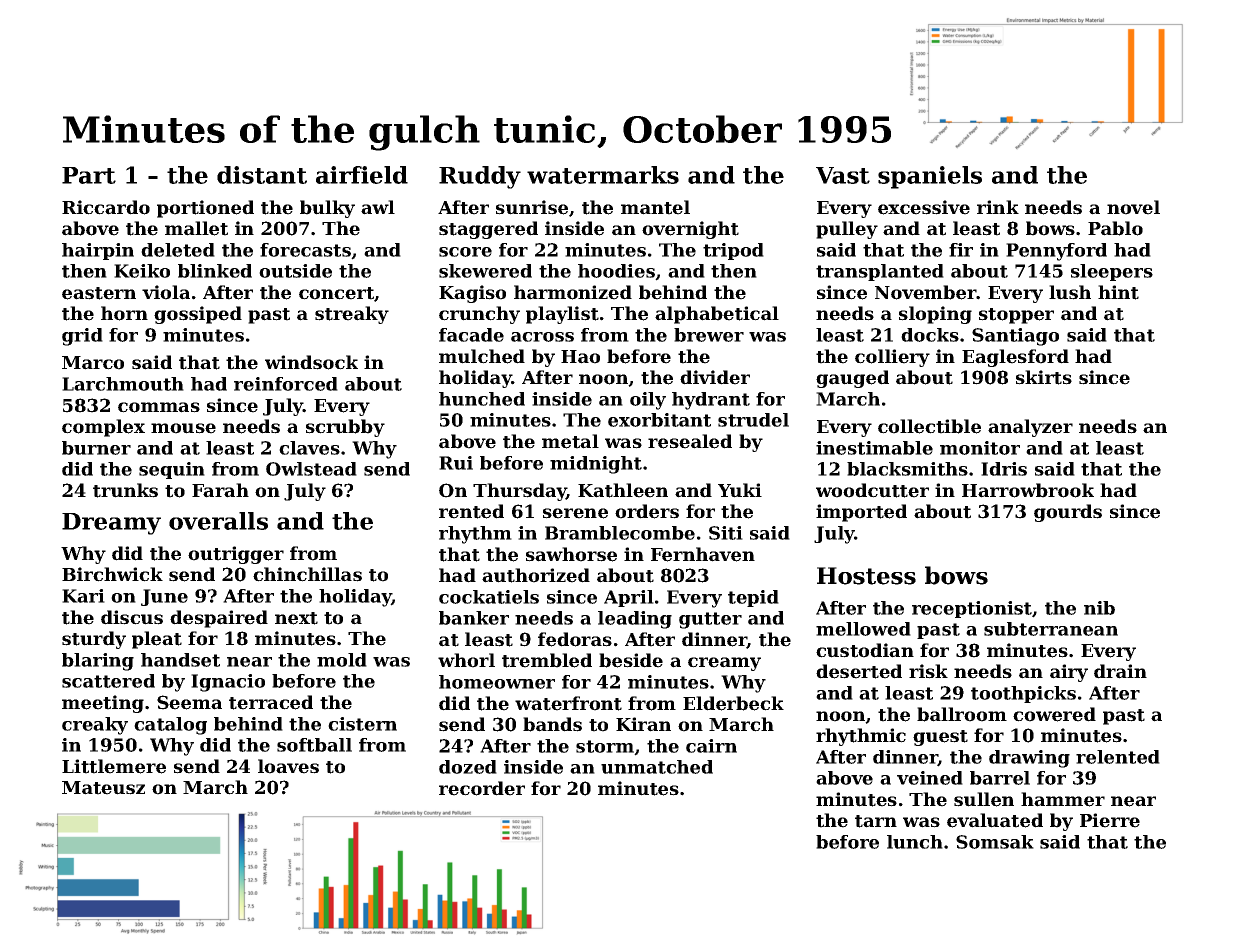  What do you see at coordinates (1118, 292) in the screenshot?
I see `hint` at bounding box center [1118, 292].
